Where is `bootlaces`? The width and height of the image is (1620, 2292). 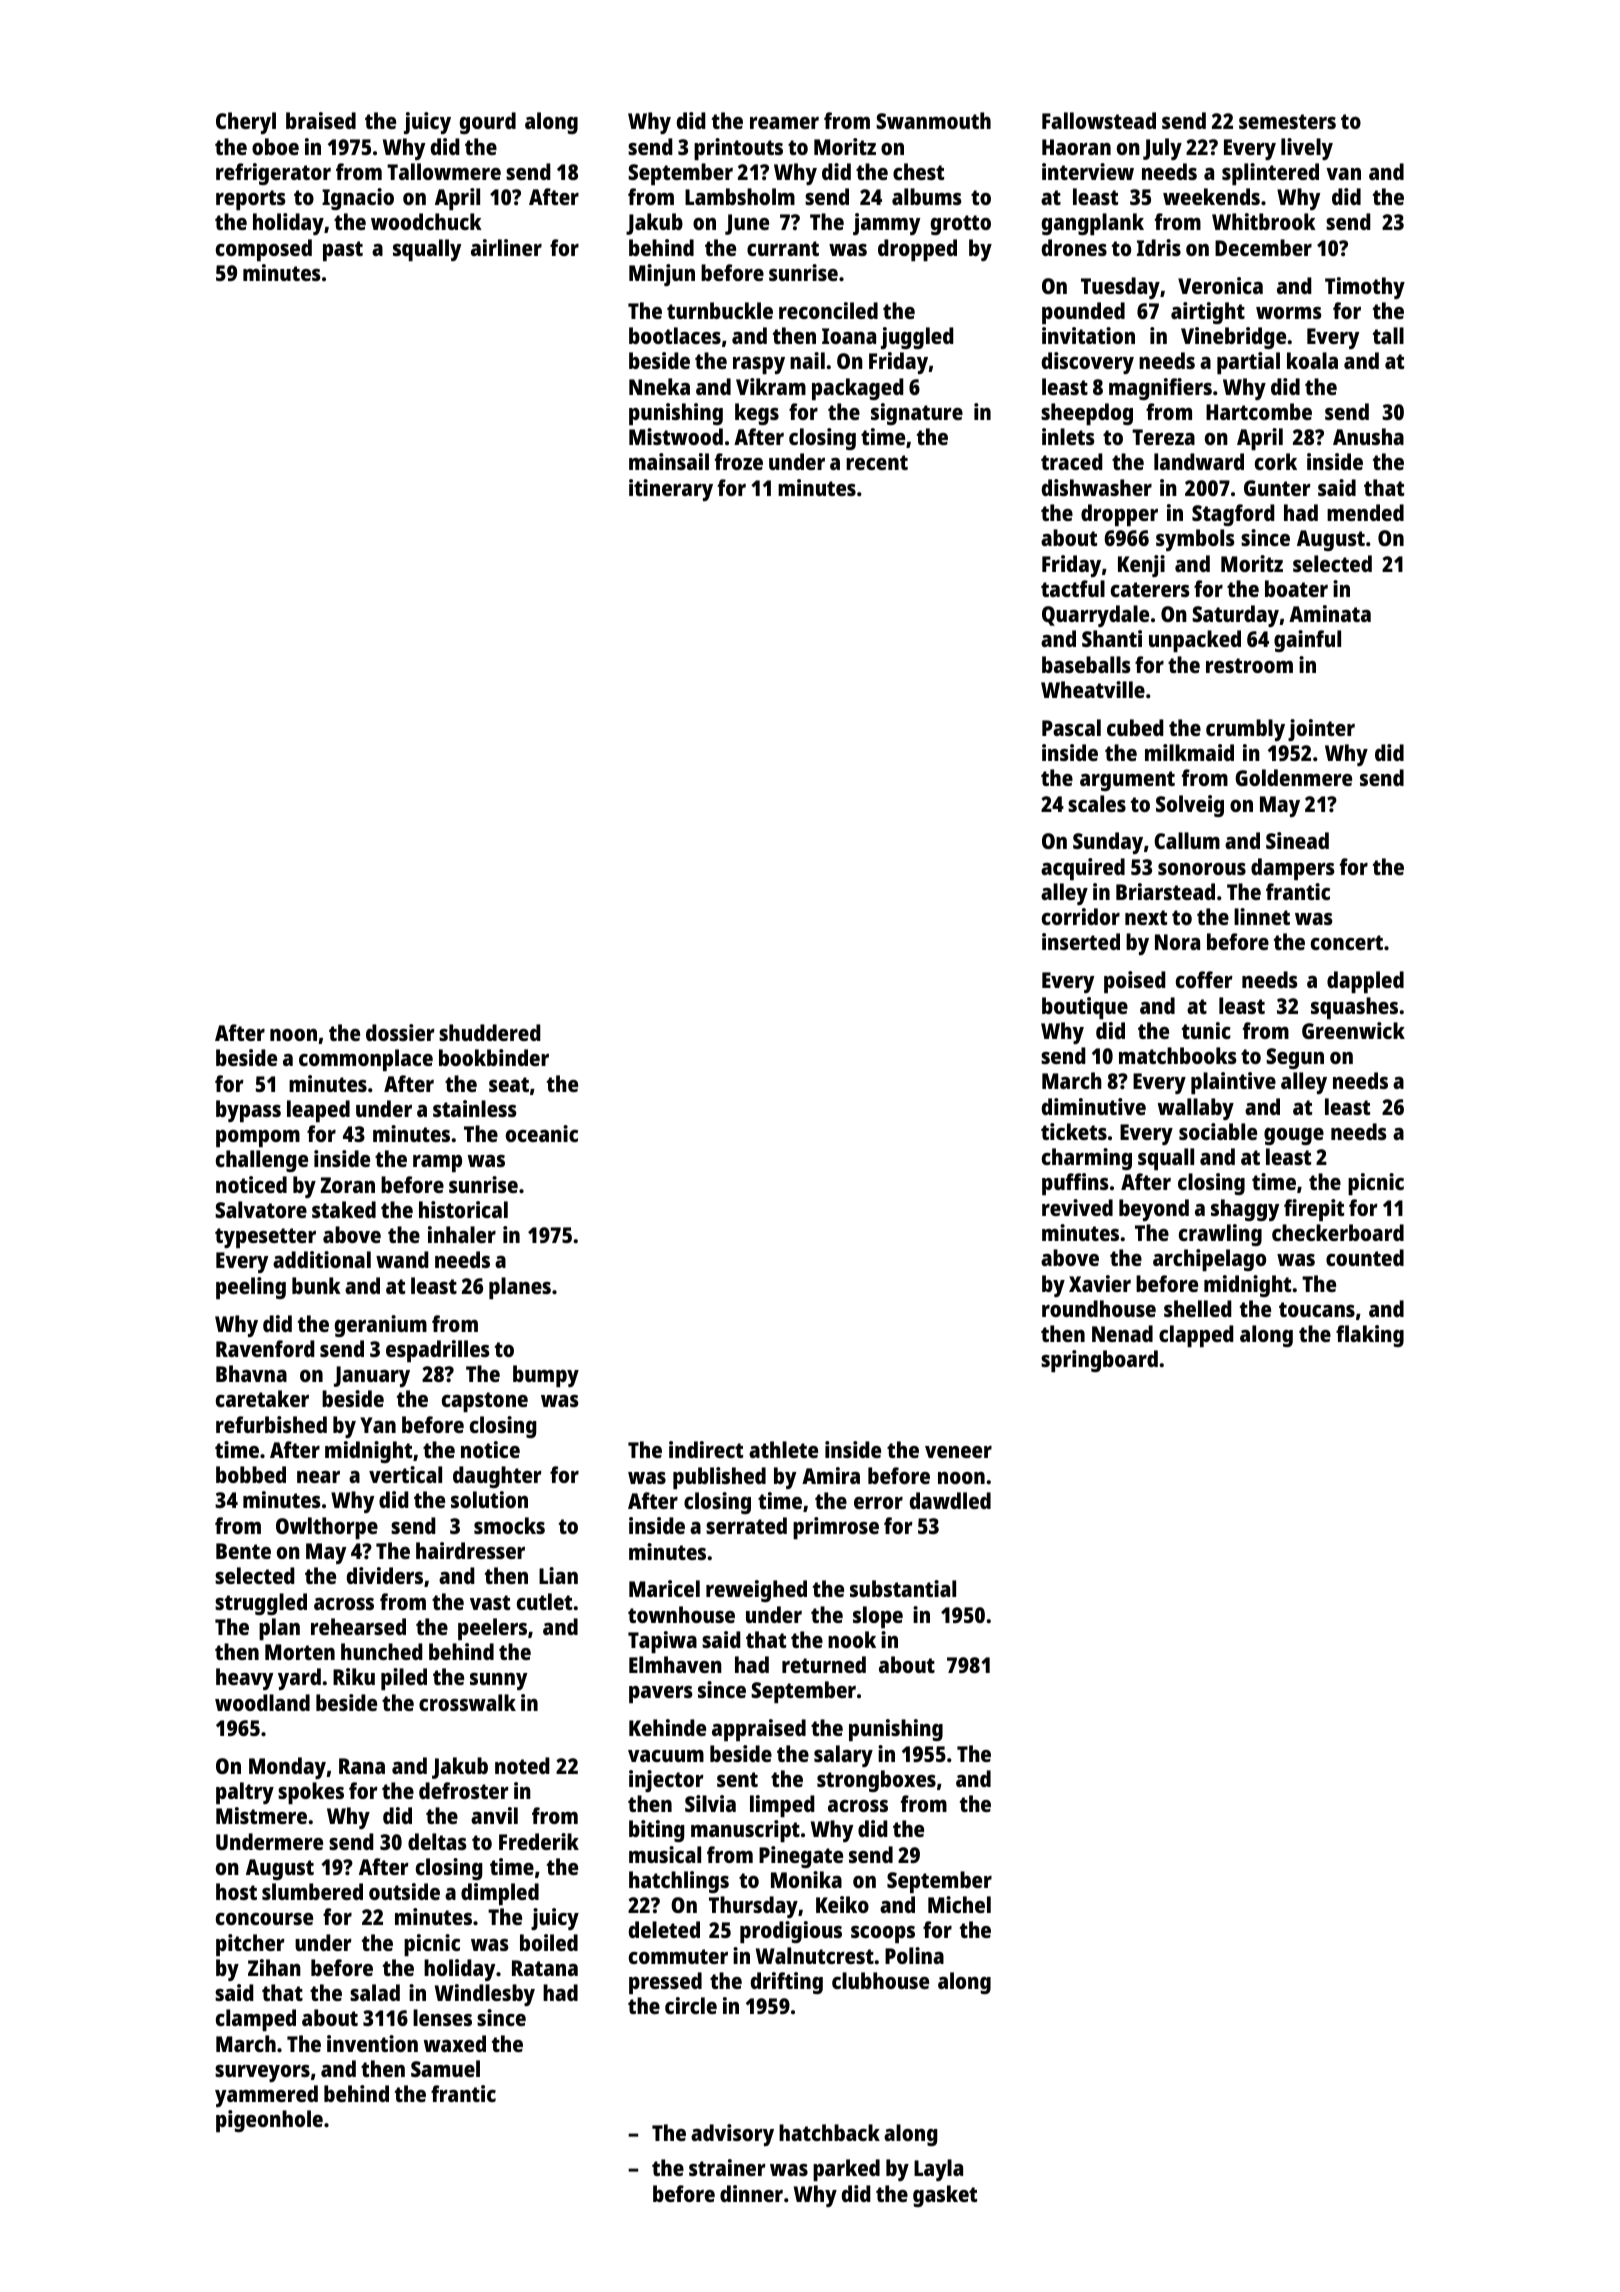 bootlaces is located at coordinates (675, 335).
